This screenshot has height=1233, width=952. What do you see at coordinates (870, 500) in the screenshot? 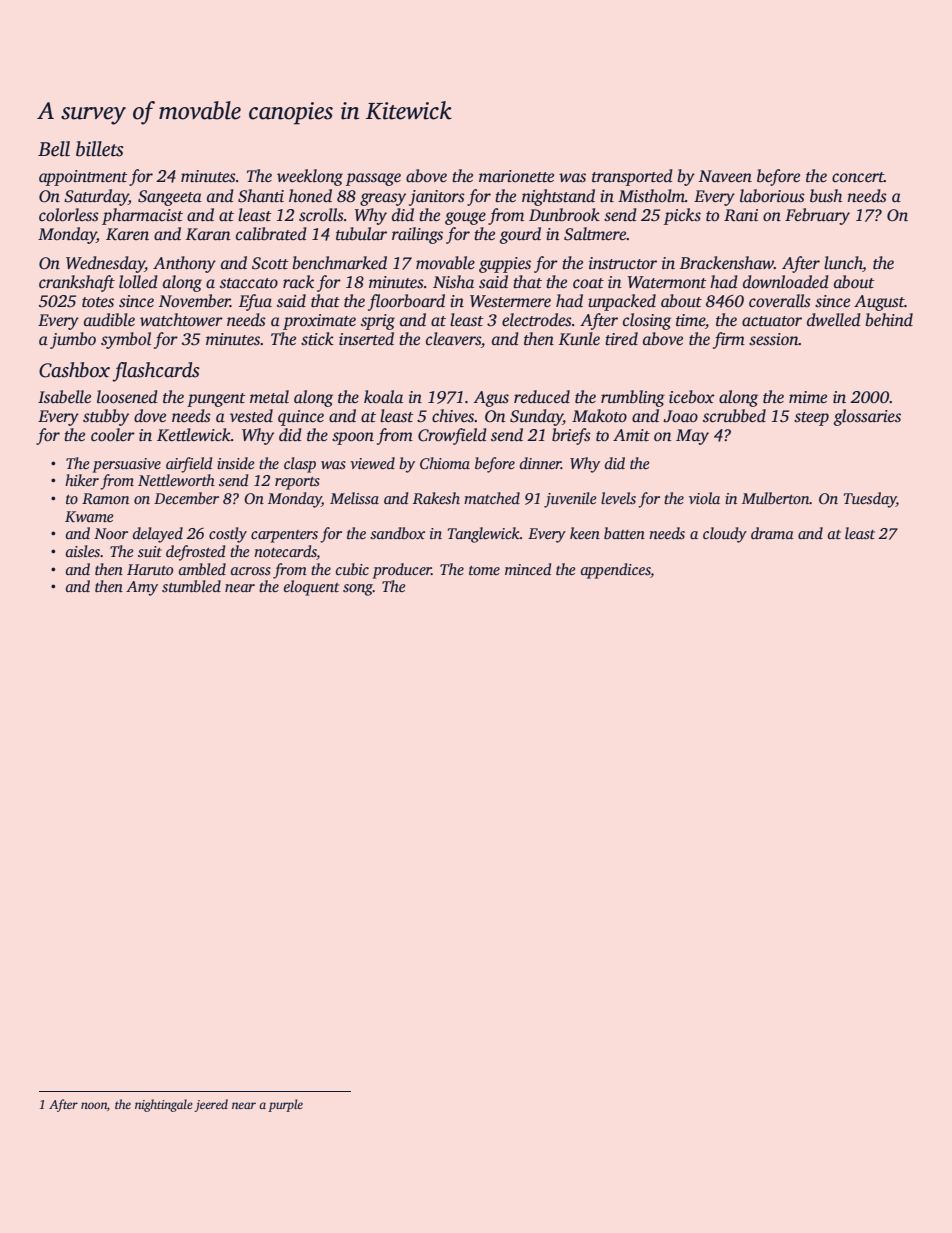
I see `Tuesday` at bounding box center [870, 500].
